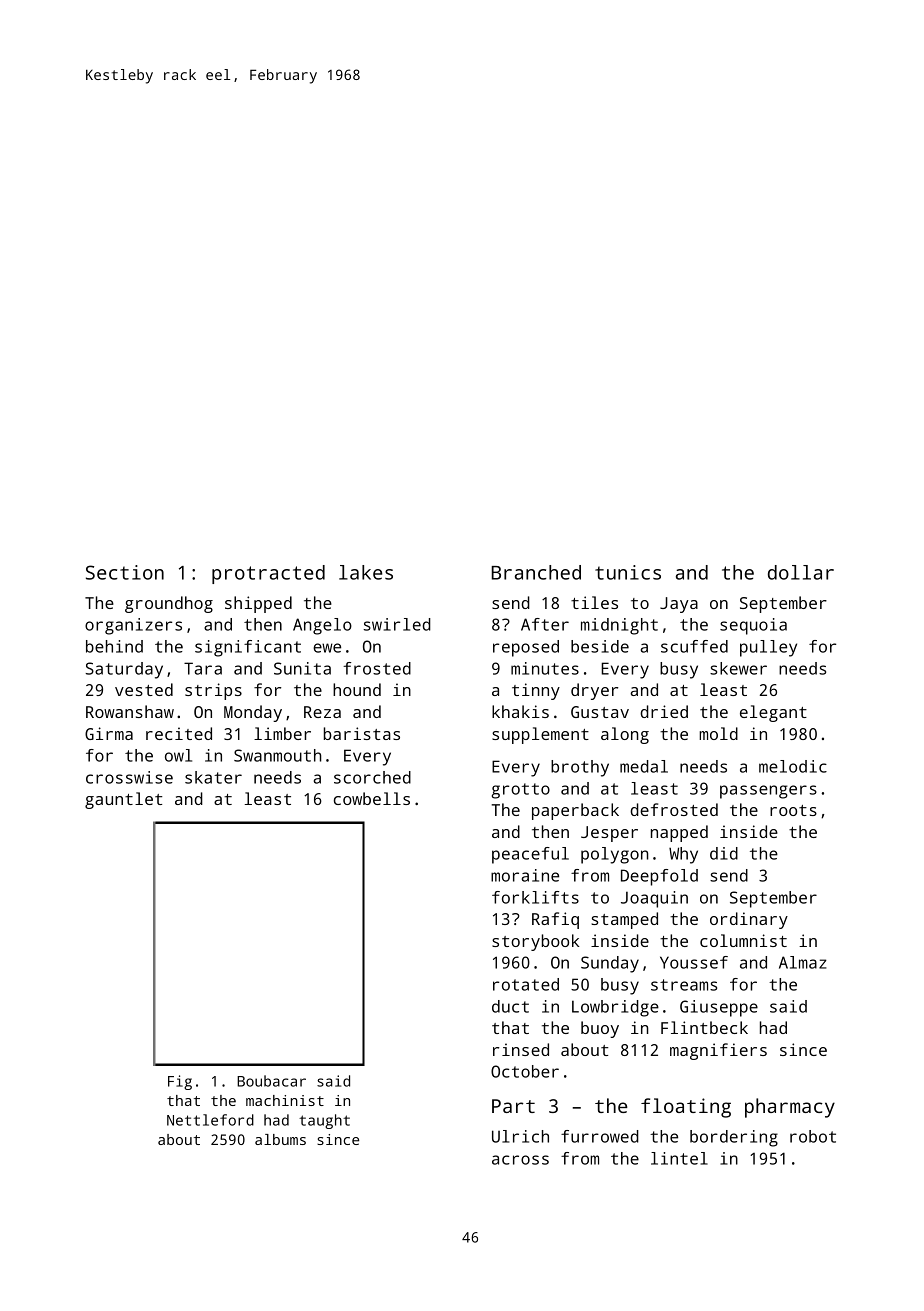 The width and height of the document is (924, 1311). Describe the element at coordinates (114, 646) in the document. I see `behind` at that location.
